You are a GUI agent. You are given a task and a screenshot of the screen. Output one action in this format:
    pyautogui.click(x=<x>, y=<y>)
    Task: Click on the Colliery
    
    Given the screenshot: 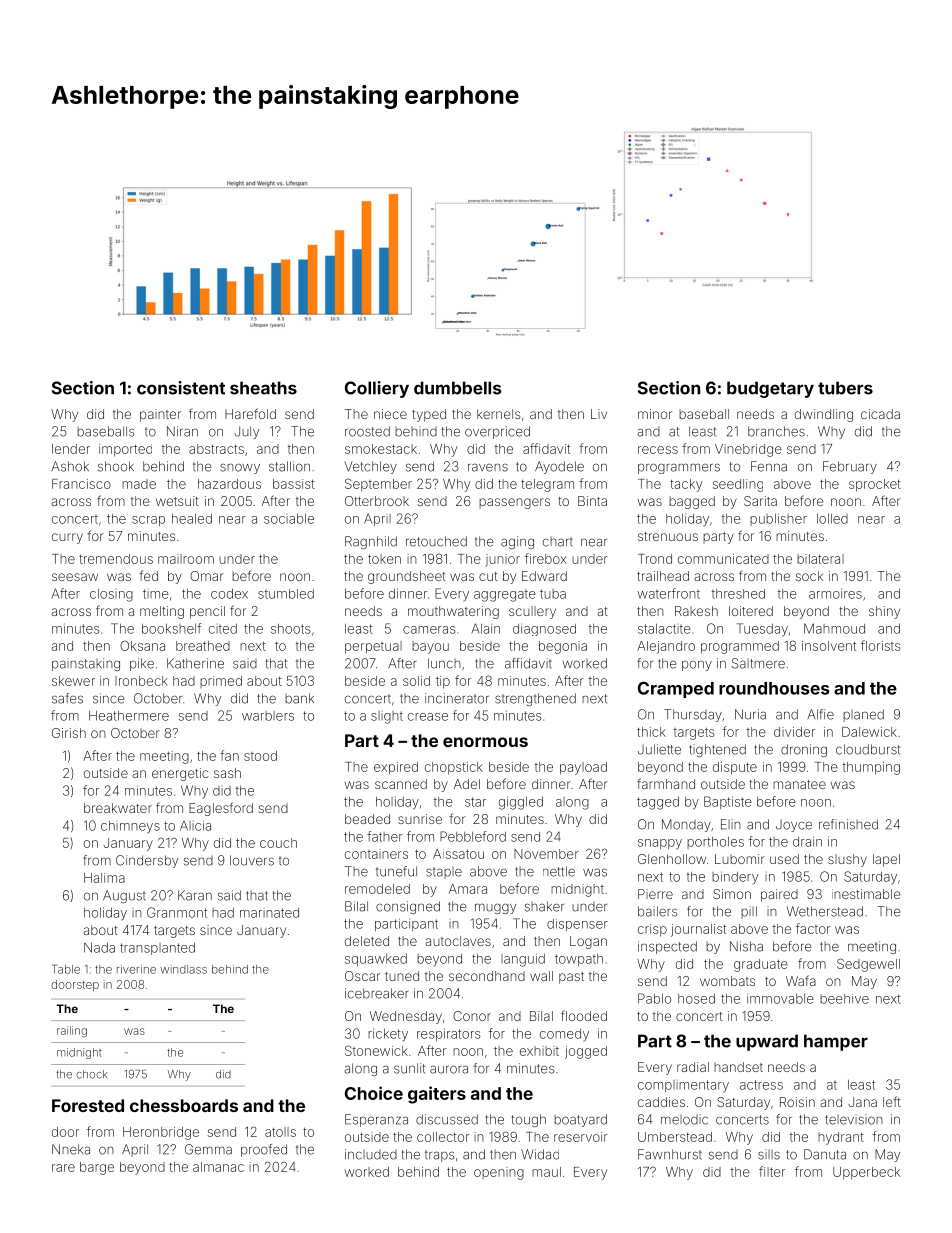 What is the action you would take?
    pyautogui.click(x=377, y=389)
